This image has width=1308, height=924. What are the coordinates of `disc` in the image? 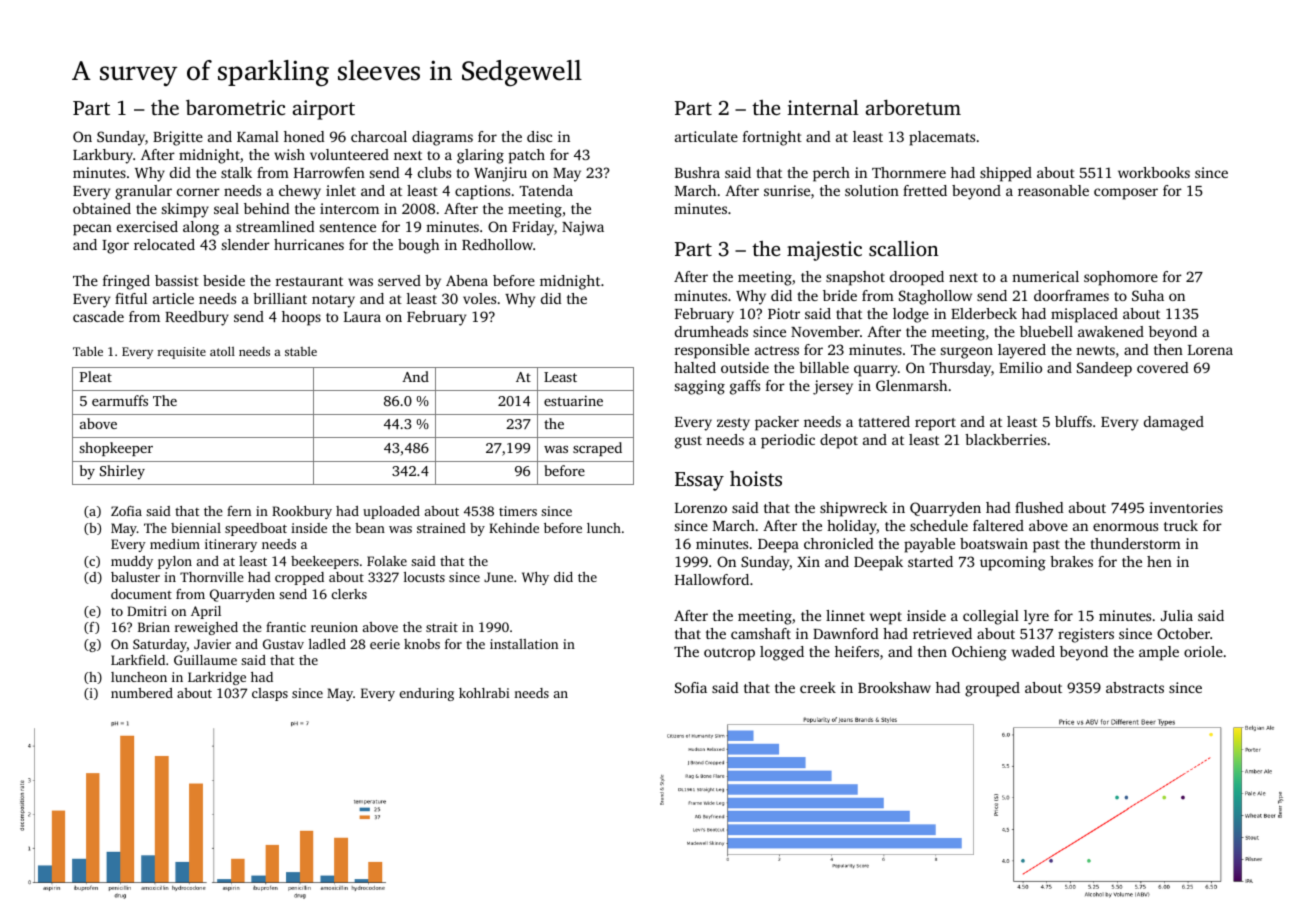 It's located at (539, 136).
